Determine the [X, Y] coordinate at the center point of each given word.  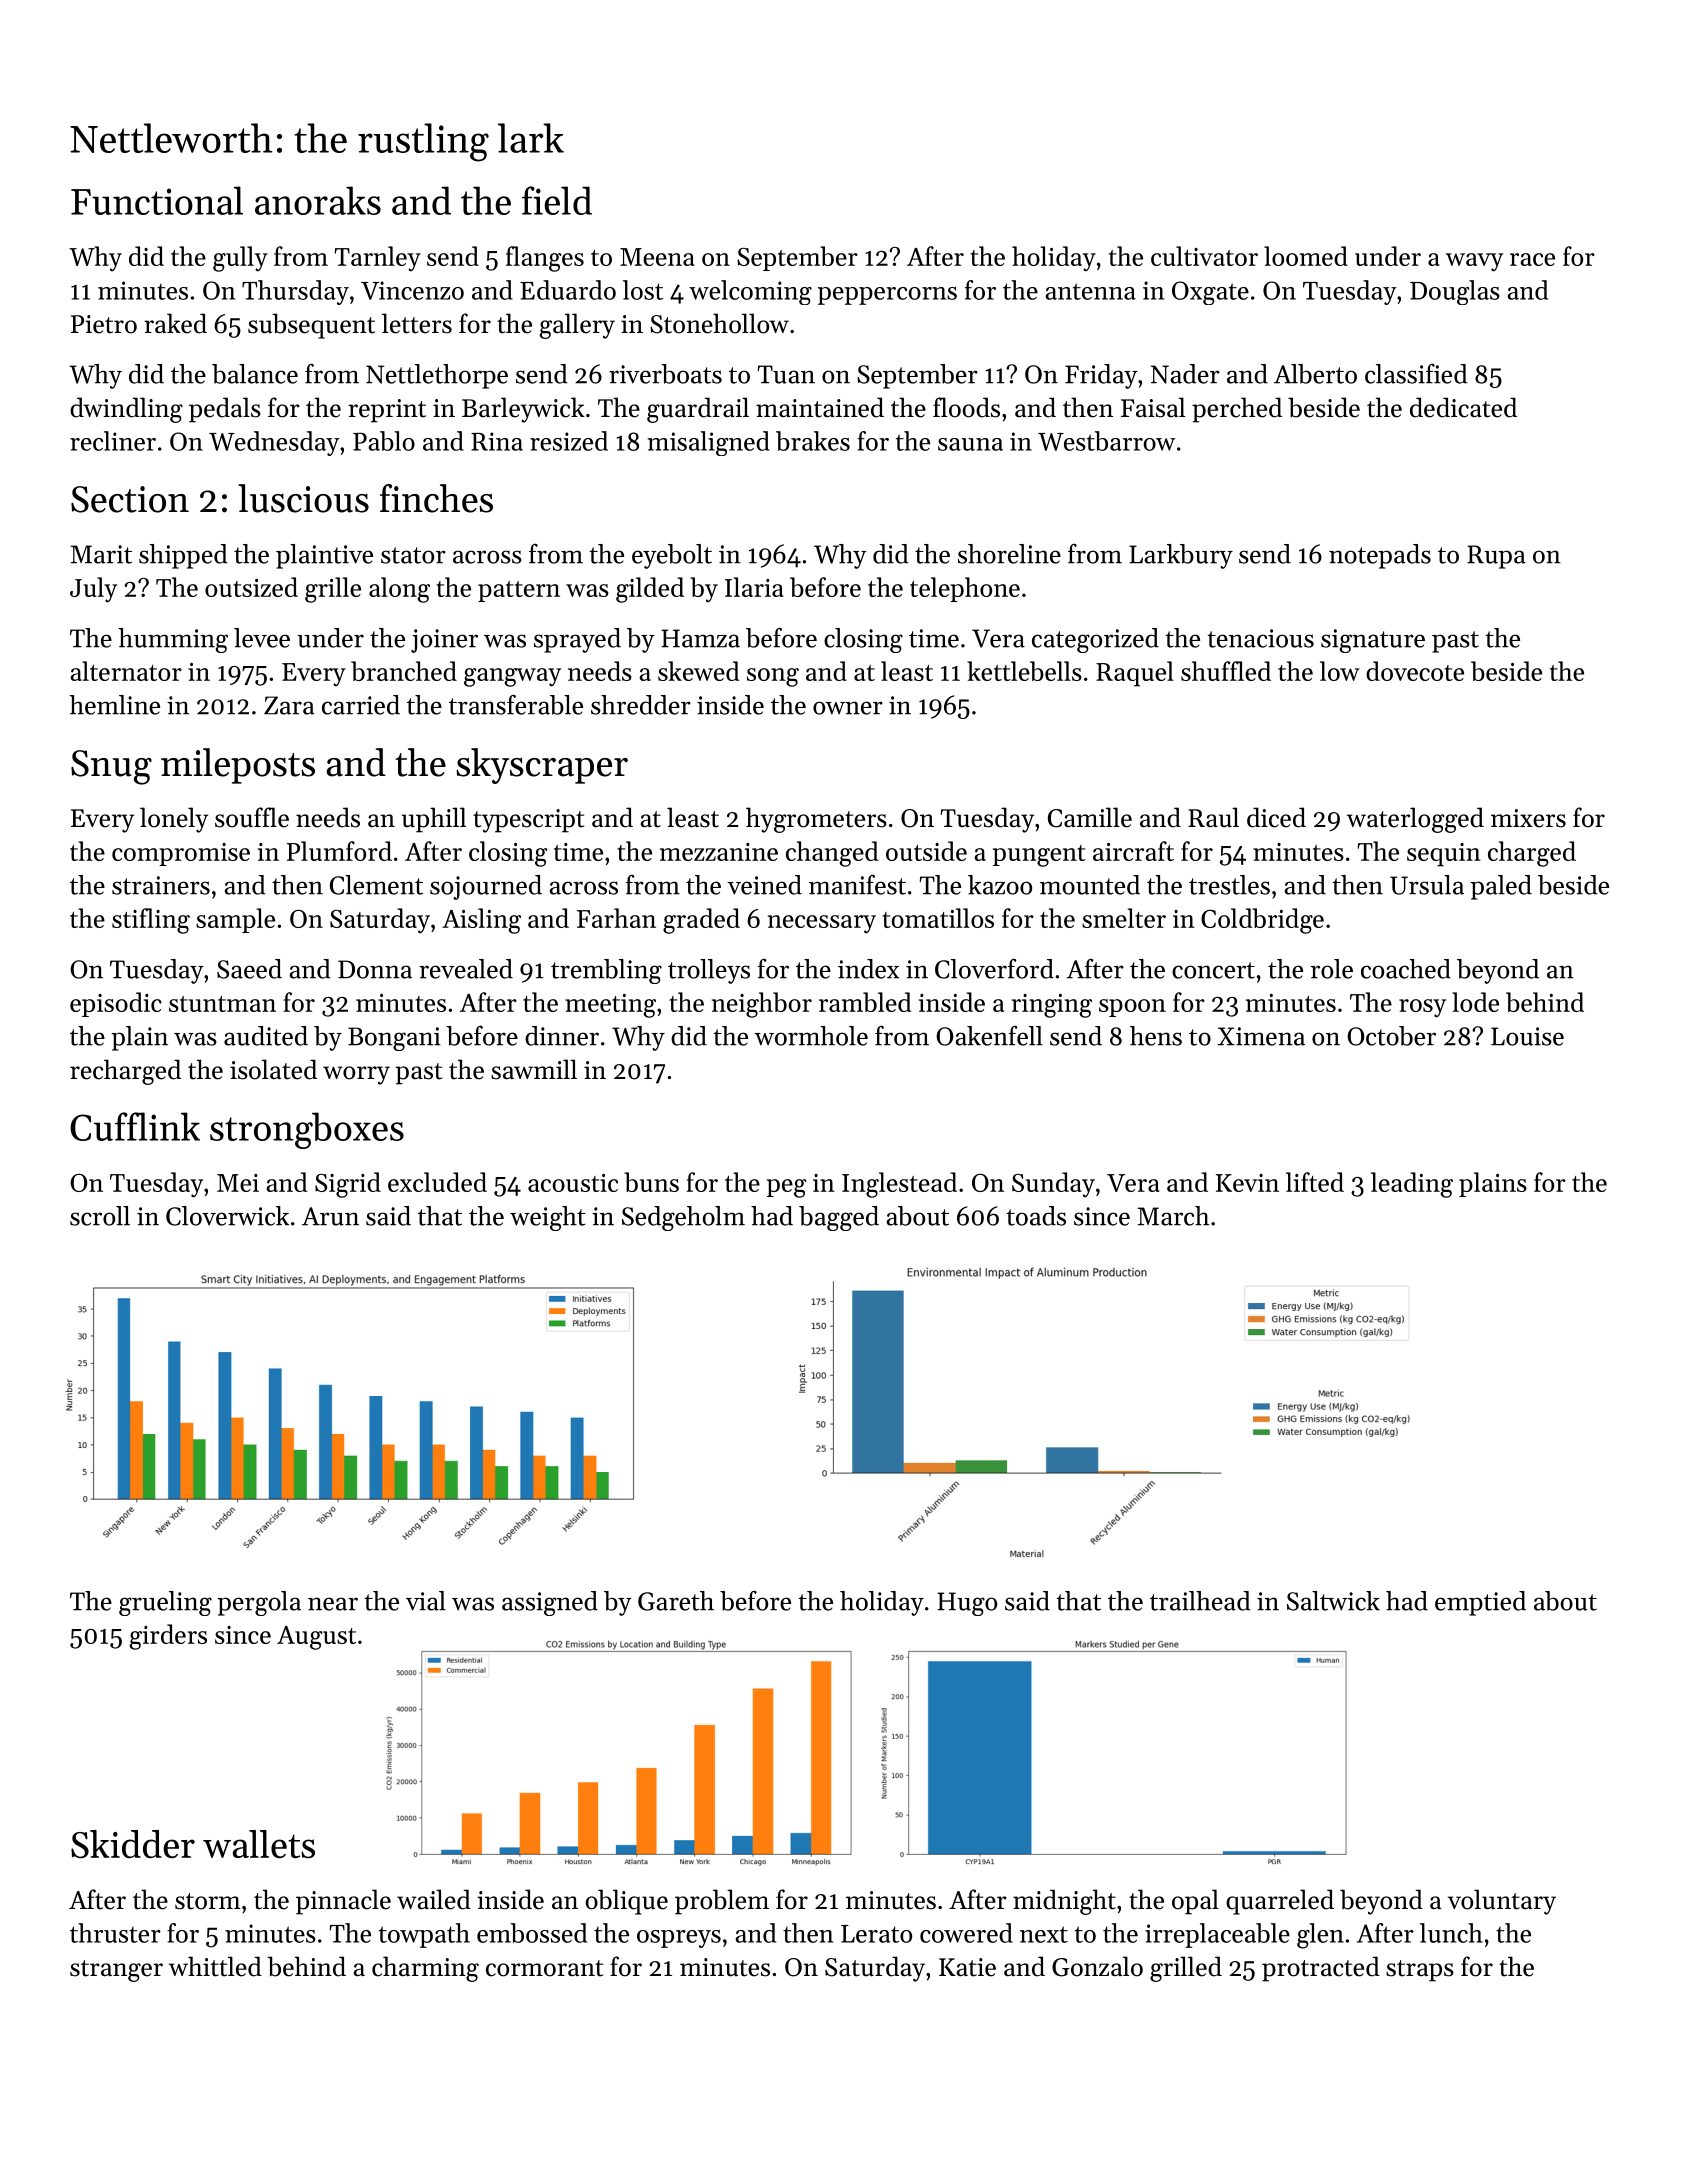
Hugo [967, 1604]
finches [436, 498]
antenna [1090, 291]
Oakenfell [989, 1036]
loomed [1306, 256]
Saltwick [1333, 1601]
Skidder [133, 1844]
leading [1412, 1185]
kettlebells [1024, 671]
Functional [157, 200]
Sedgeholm [683, 1218]
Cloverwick [227, 1216]
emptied [1480, 1603]
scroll [100, 1216]
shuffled [1226, 671]
